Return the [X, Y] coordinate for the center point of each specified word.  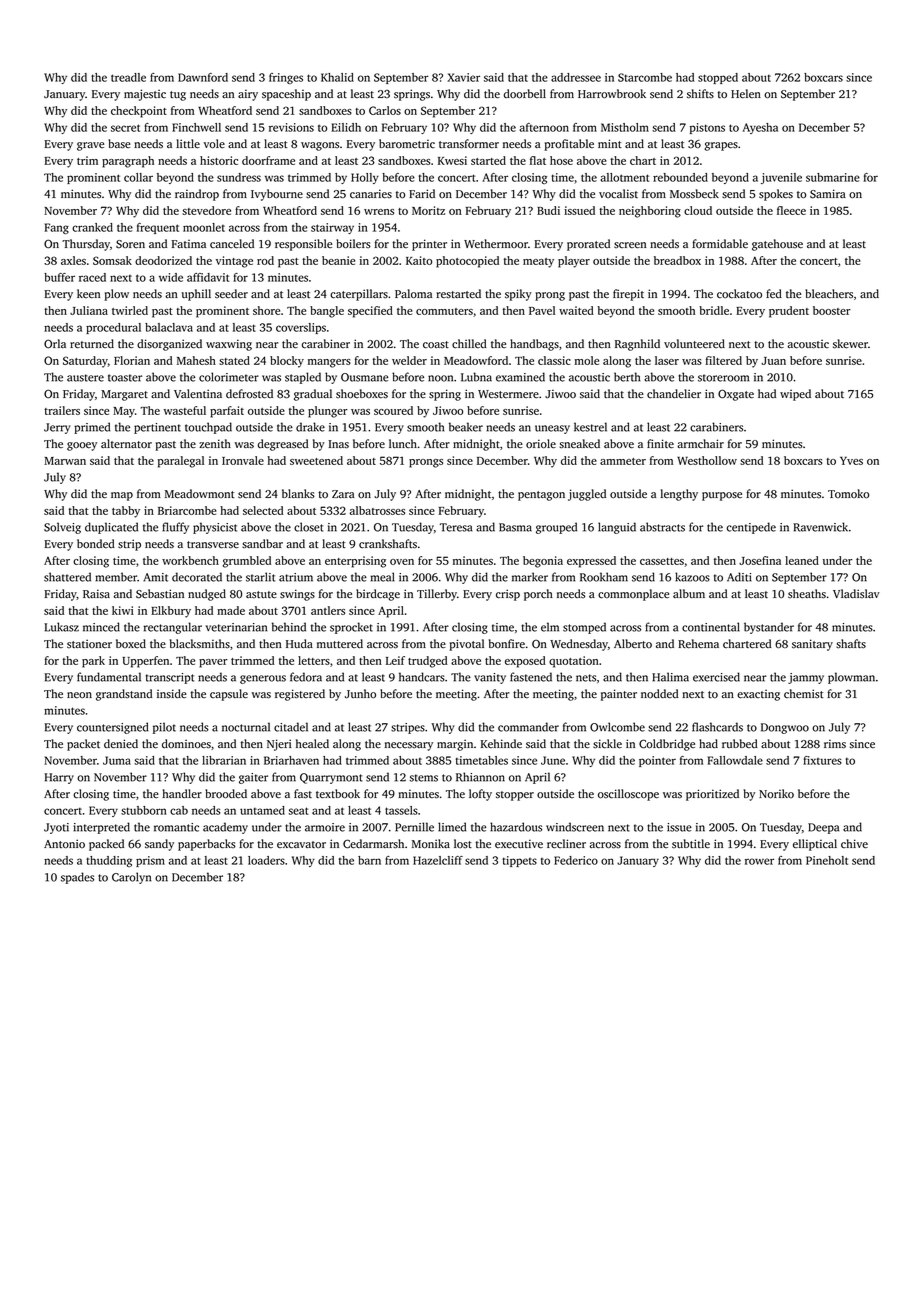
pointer [657, 761]
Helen [746, 94]
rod [265, 260]
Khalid [337, 77]
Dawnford [203, 77]
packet [83, 745]
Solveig [62, 528]
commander [528, 727]
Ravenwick [820, 527]
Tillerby [437, 595]
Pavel [542, 310]
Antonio [64, 844]
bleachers [829, 294]
